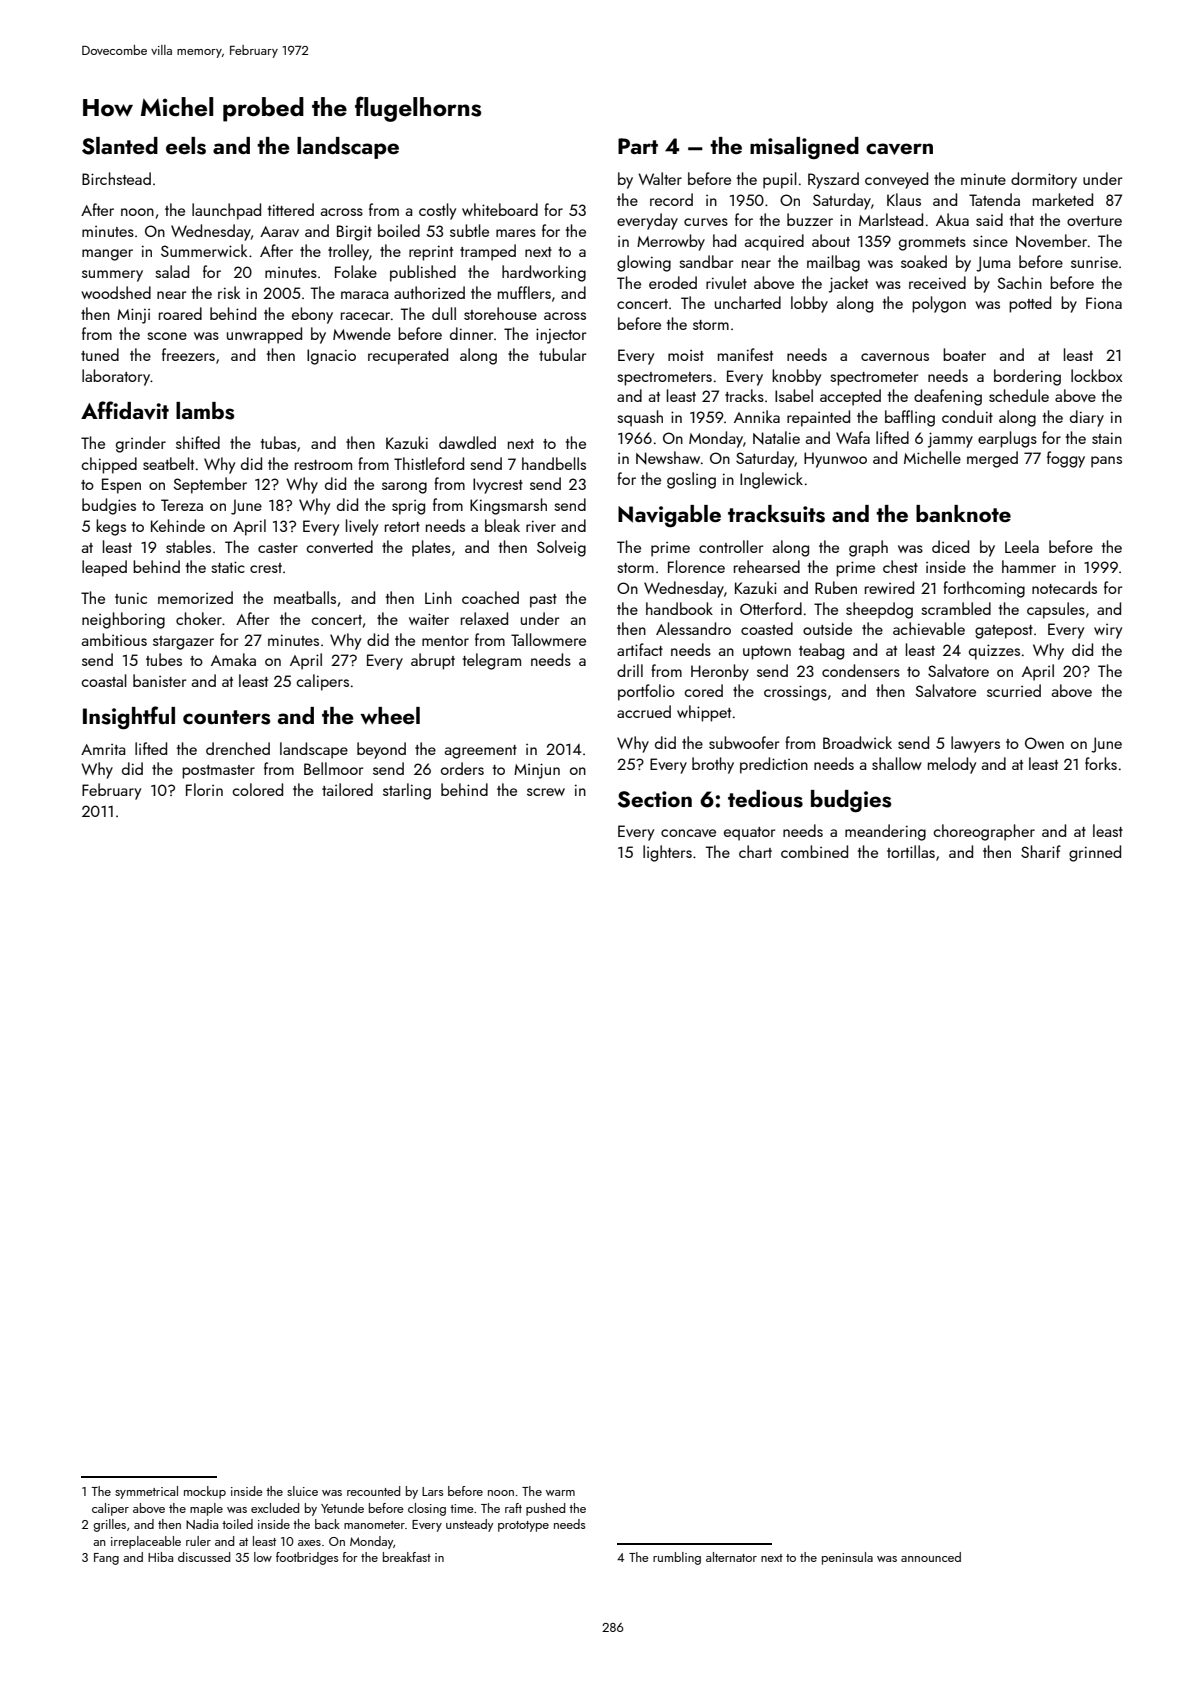 The width and height of the image is (1204, 1702). What do you see at coordinates (544, 273) in the image?
I see `hardworking` at bounding box center [544, 273].
